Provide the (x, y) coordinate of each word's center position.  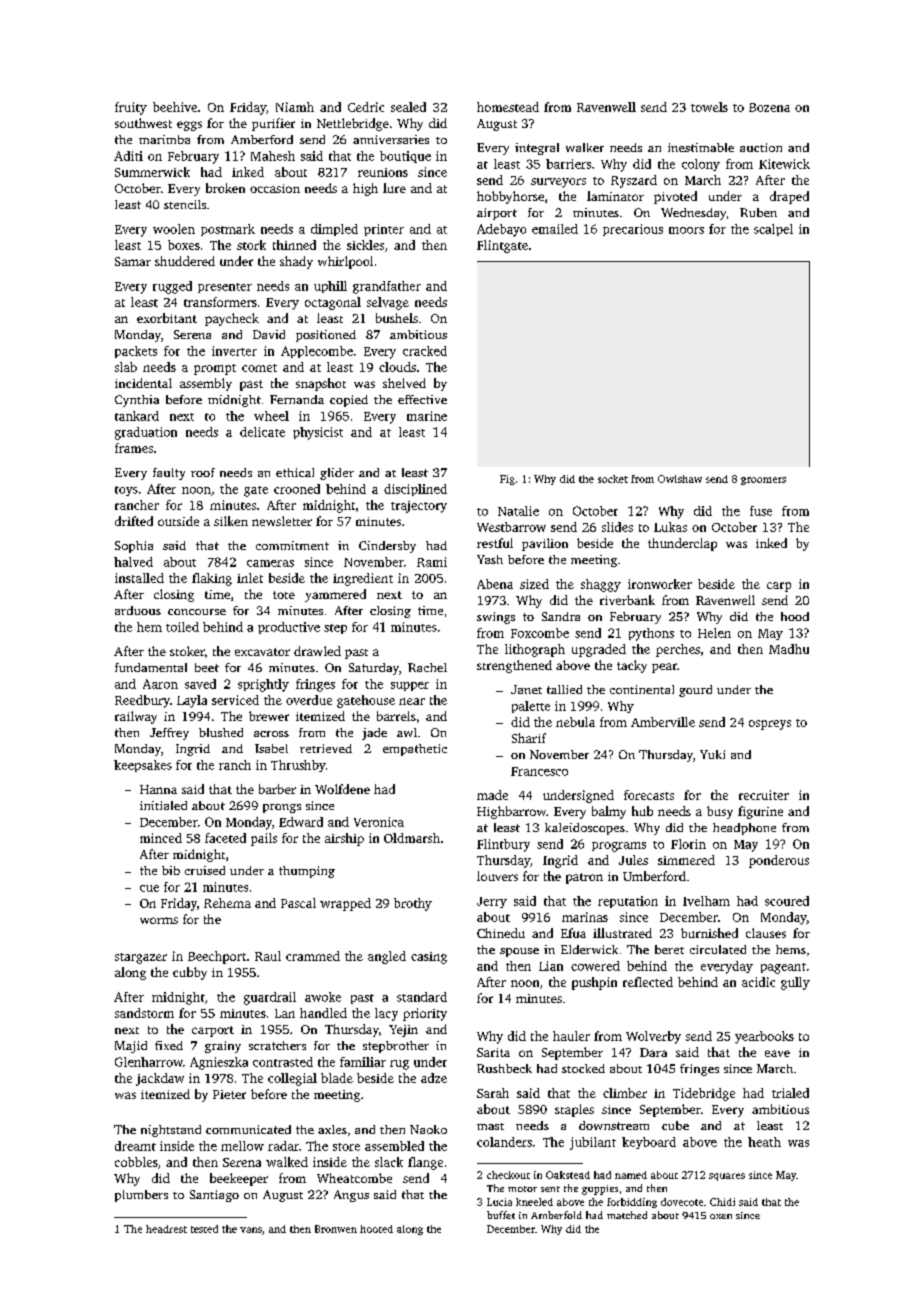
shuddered (185, 261)
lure (394, 188)
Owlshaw (680, 479)
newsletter (282, 521)
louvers (497, 876)
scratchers (277, 1045)
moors (686, 230)
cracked (425, 351)
